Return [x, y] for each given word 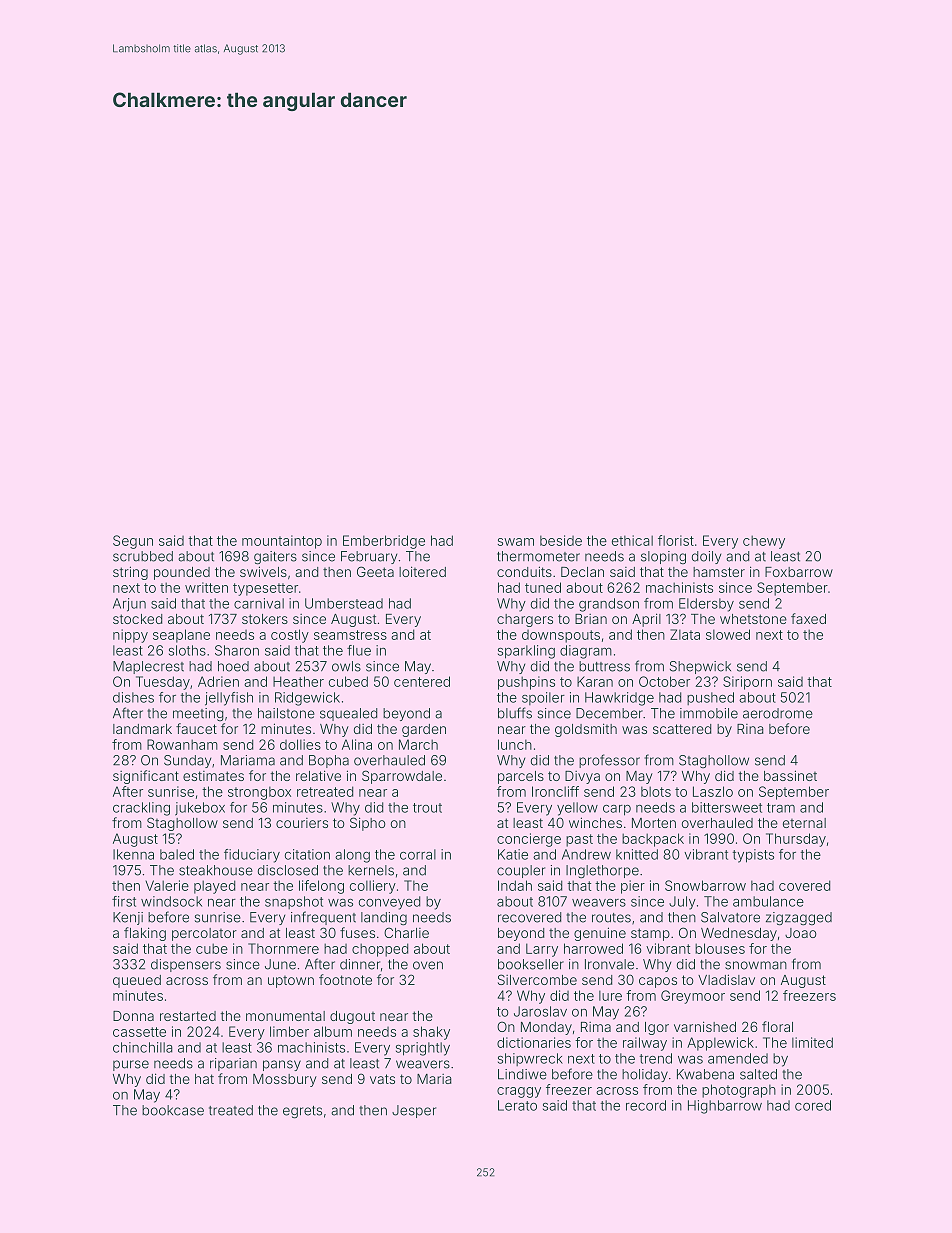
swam [516, 542]
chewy [764, 542]
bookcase [173, 1110]
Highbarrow [725, 1107]
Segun [133, 542]
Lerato [517, 1105]
